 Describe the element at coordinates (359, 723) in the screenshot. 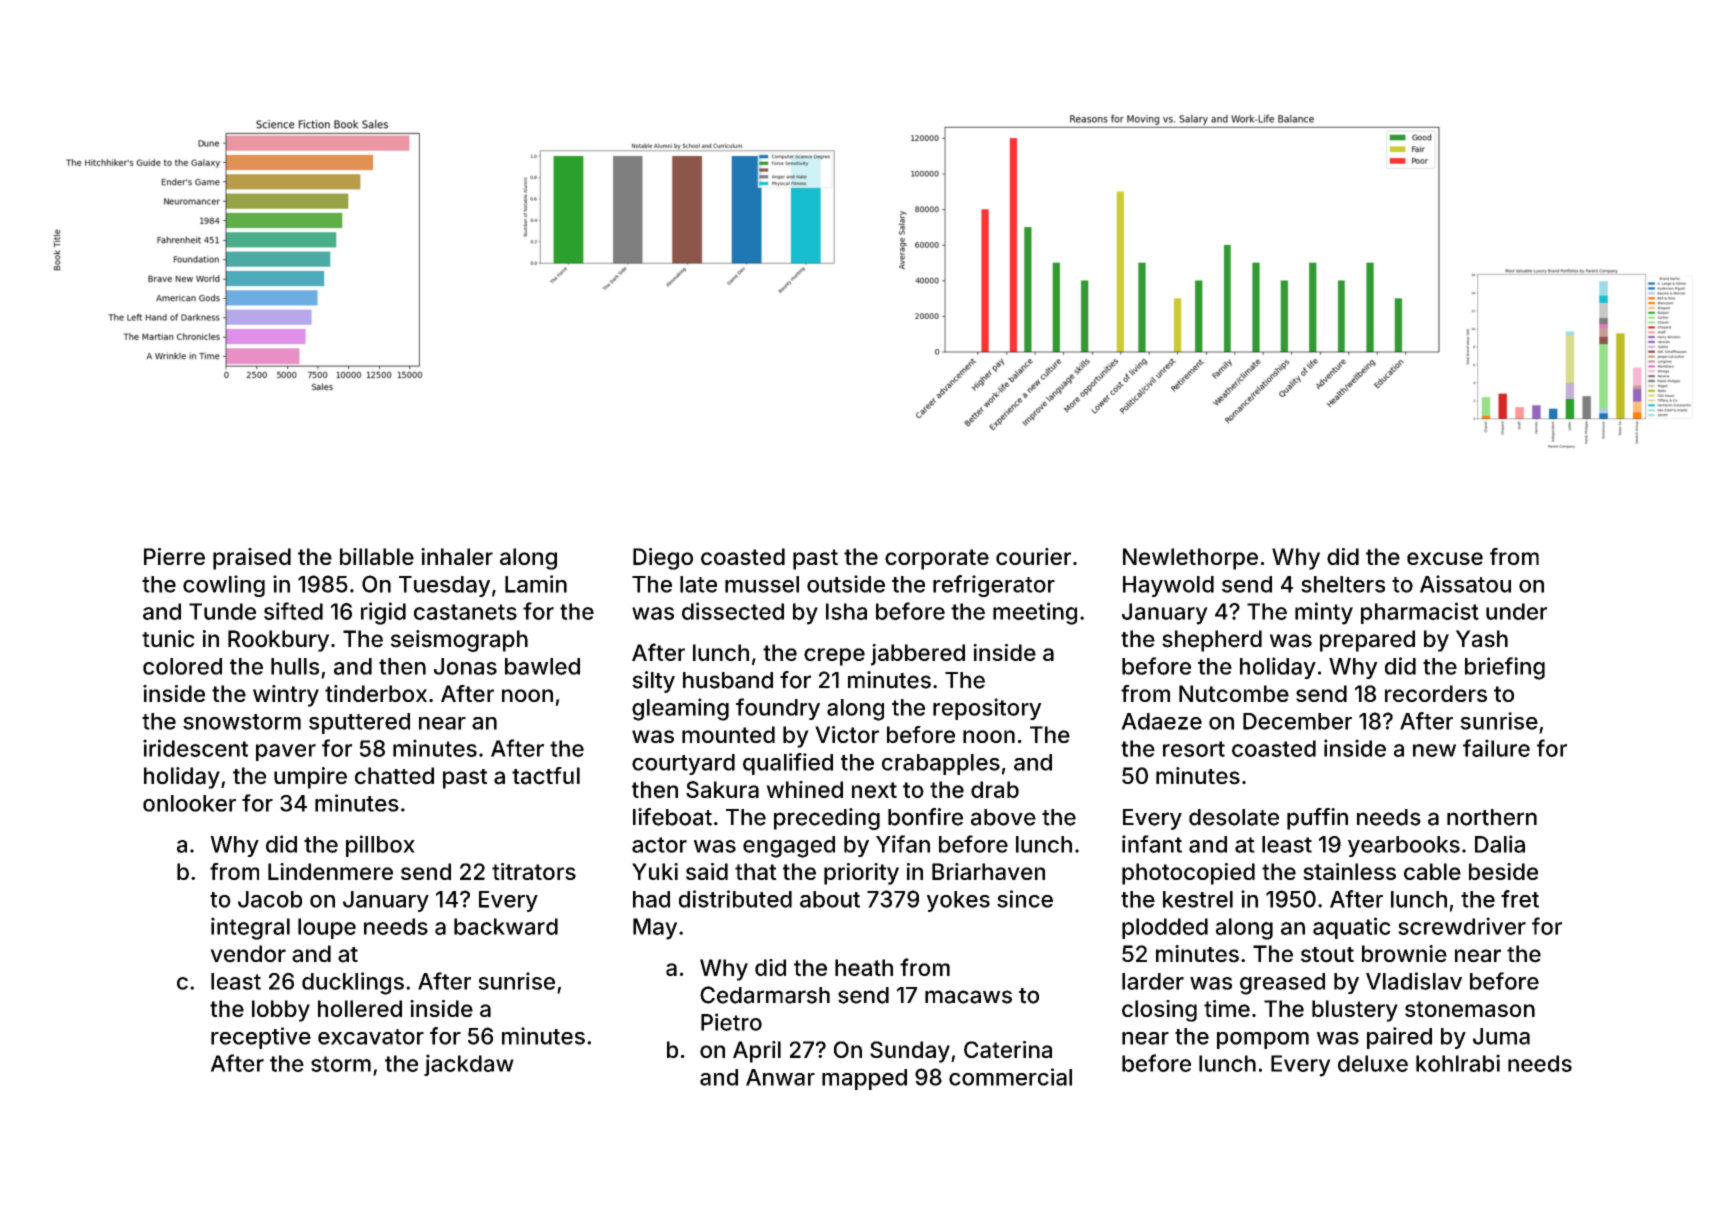

I see `sputtered` at that location.
